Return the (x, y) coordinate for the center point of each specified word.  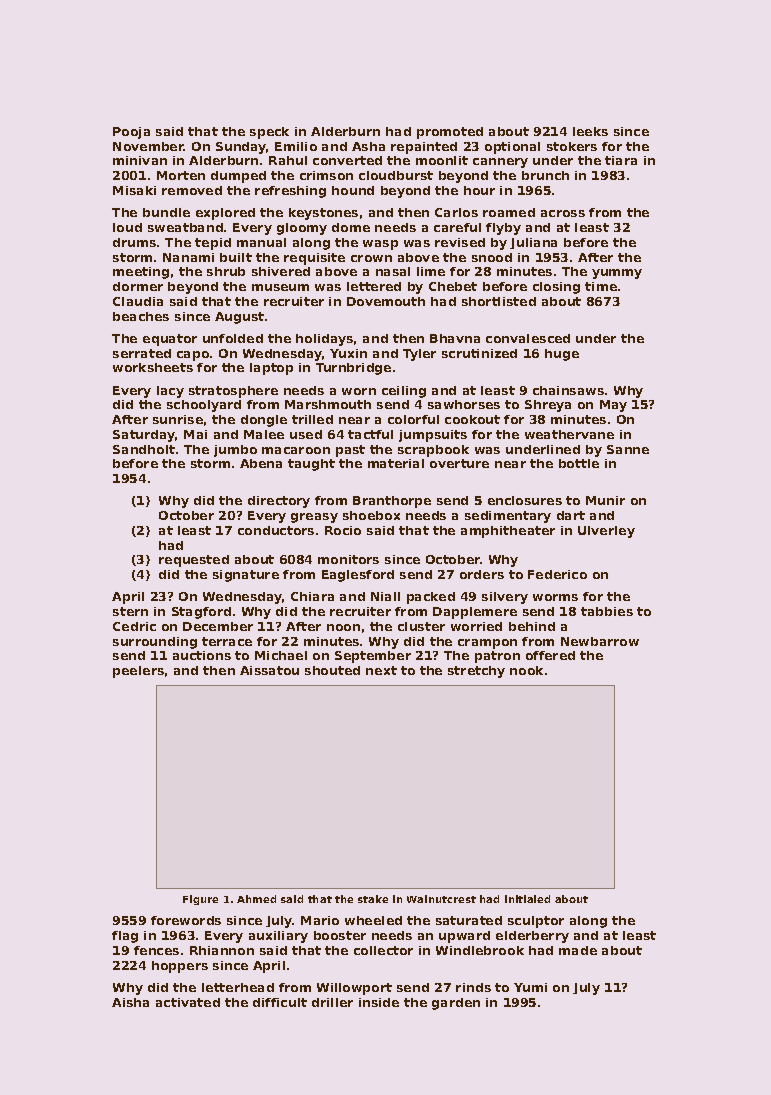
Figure (200, 900)
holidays (324, 340)
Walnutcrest (441, 899)
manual (261, 242)
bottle (579, 463)
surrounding (155, 643)
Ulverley (606, 532)
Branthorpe (392, 502)
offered (550, 655)
